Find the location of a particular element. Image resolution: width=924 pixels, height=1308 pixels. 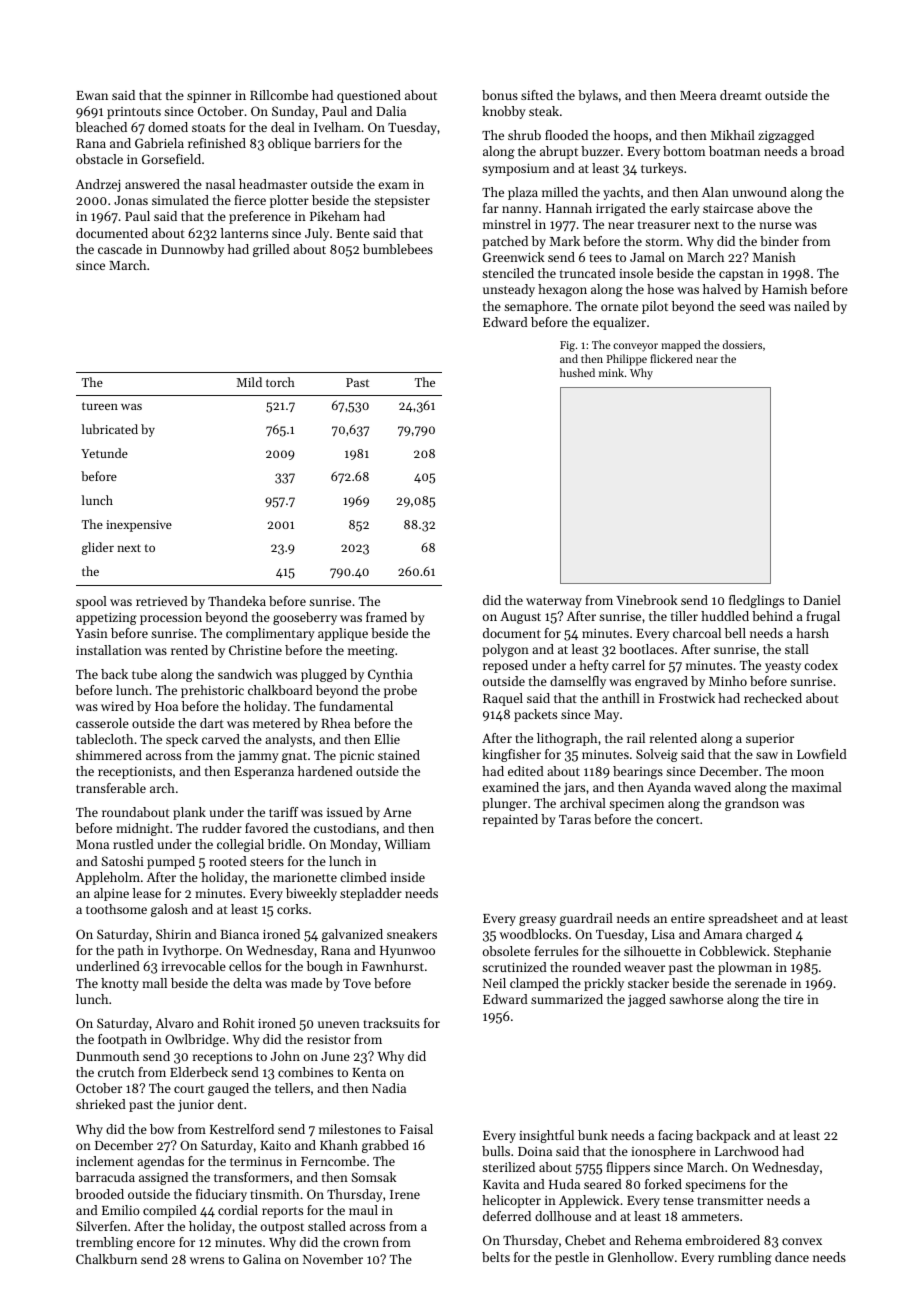

November is located at coordinates (333, 1259).
